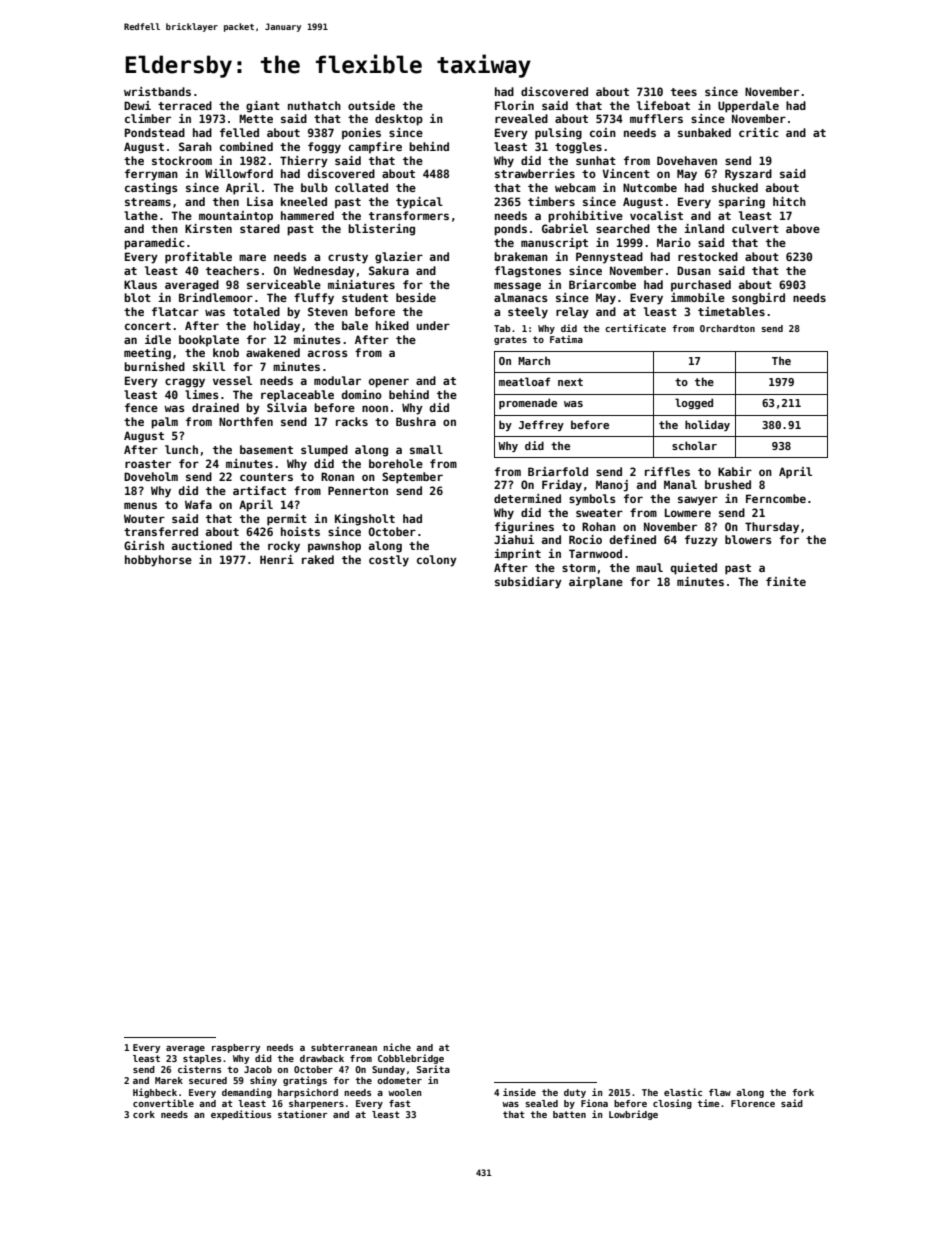  Describe the element at coordinates (720, 1092) in the document. I see `flaw` at that location.
